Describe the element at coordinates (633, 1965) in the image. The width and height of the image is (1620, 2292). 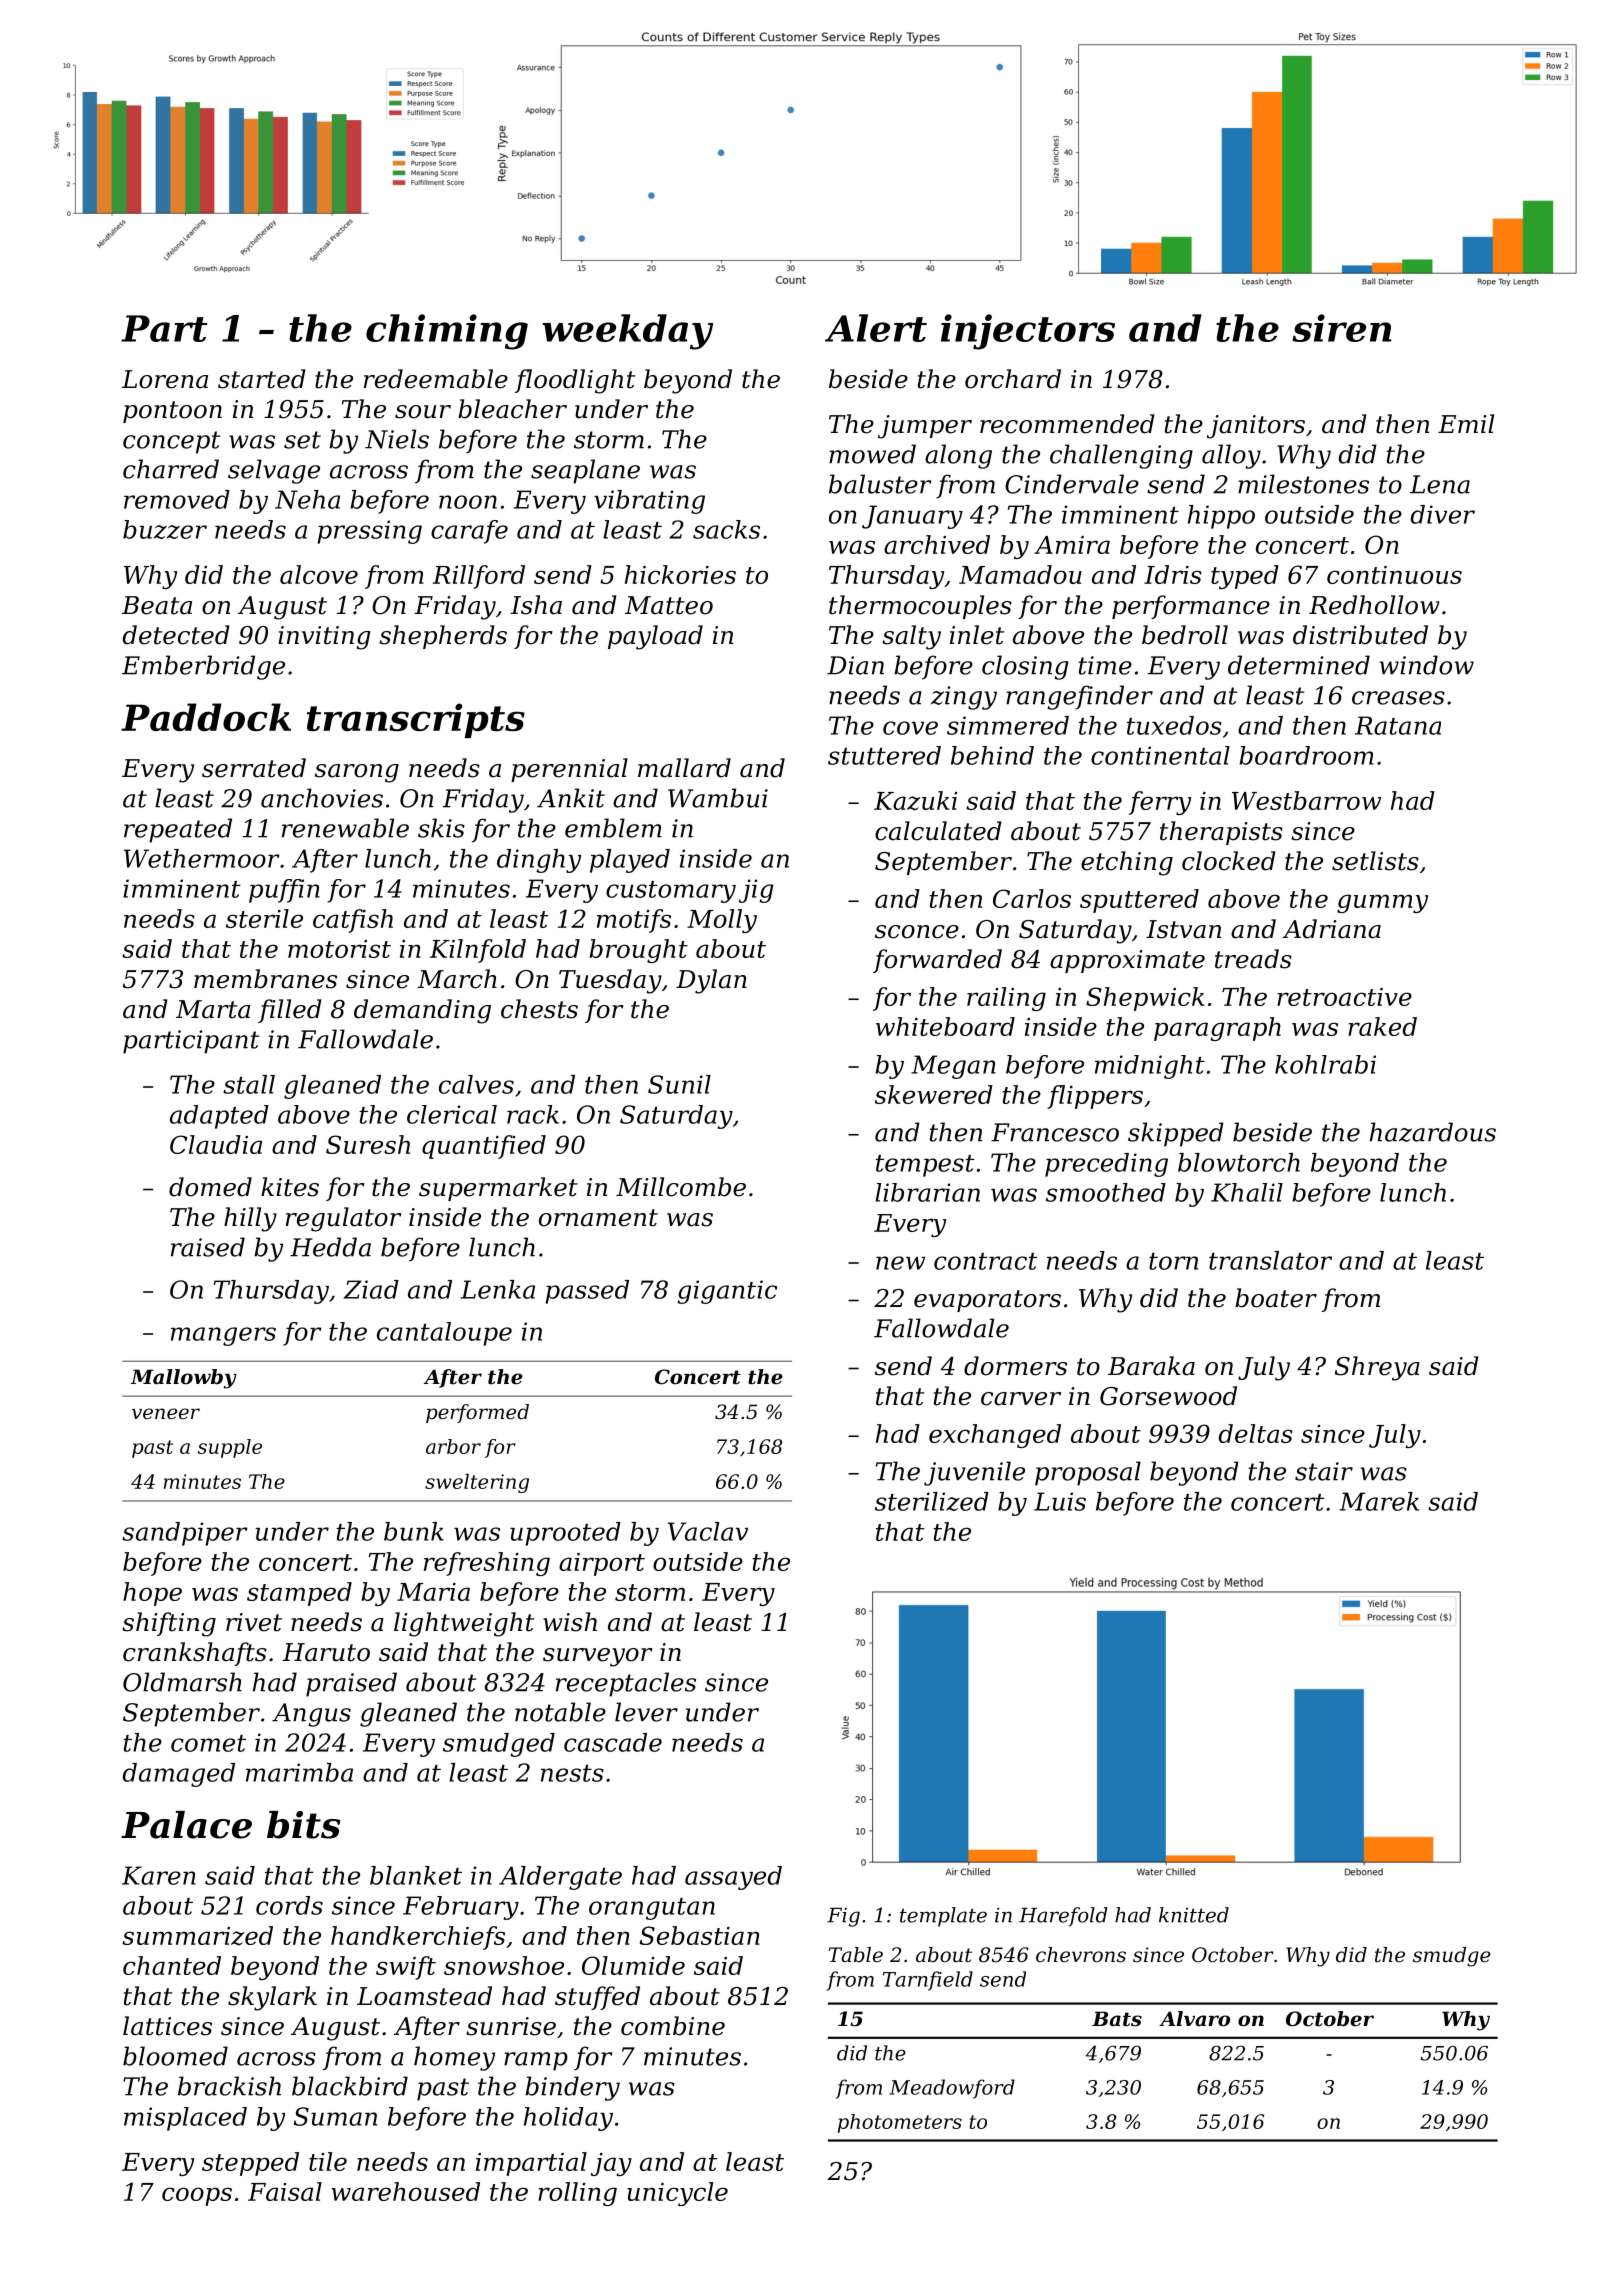
I see `Olumide` at that location.
